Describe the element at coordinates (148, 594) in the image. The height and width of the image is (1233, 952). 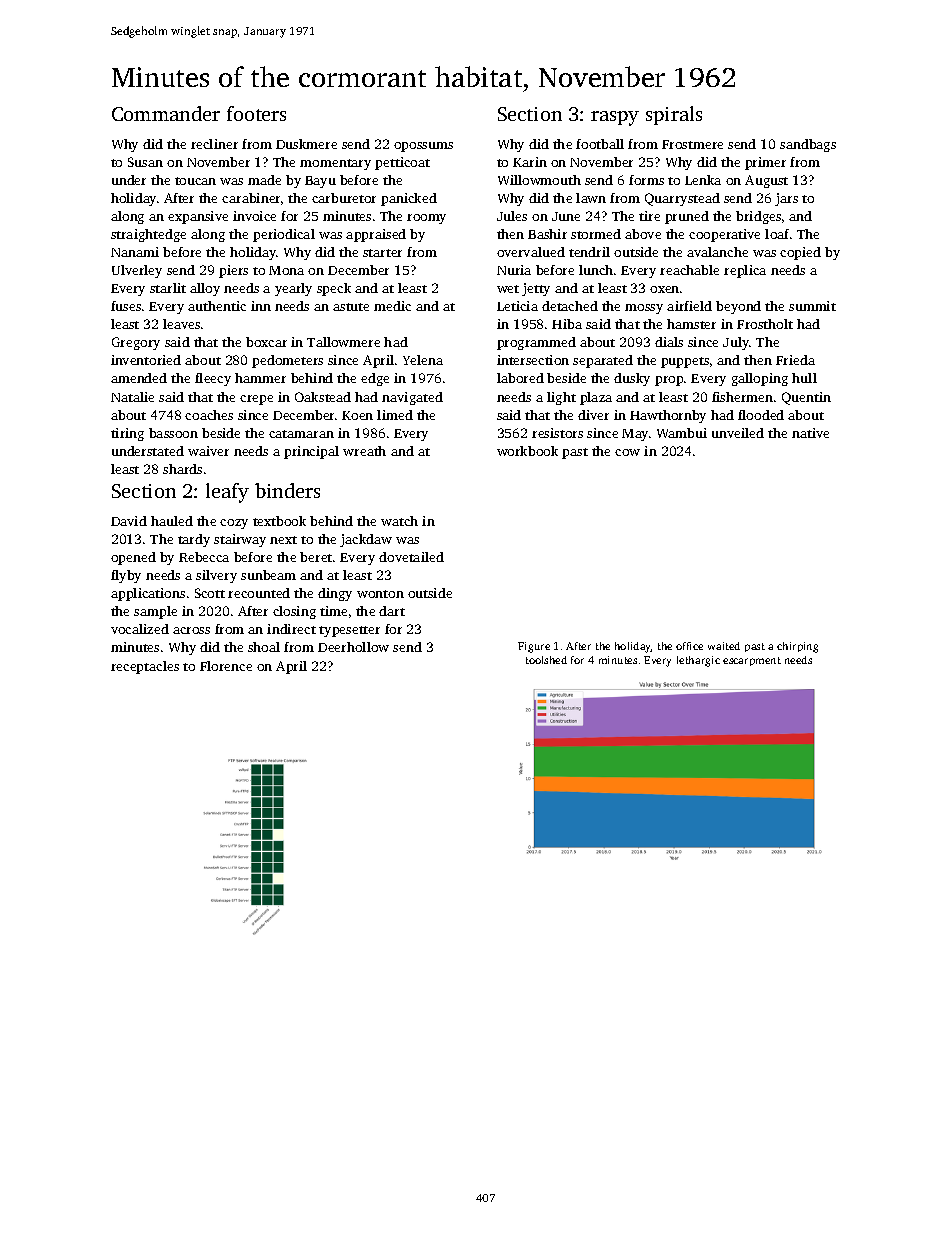
I see `applications` at that location.
